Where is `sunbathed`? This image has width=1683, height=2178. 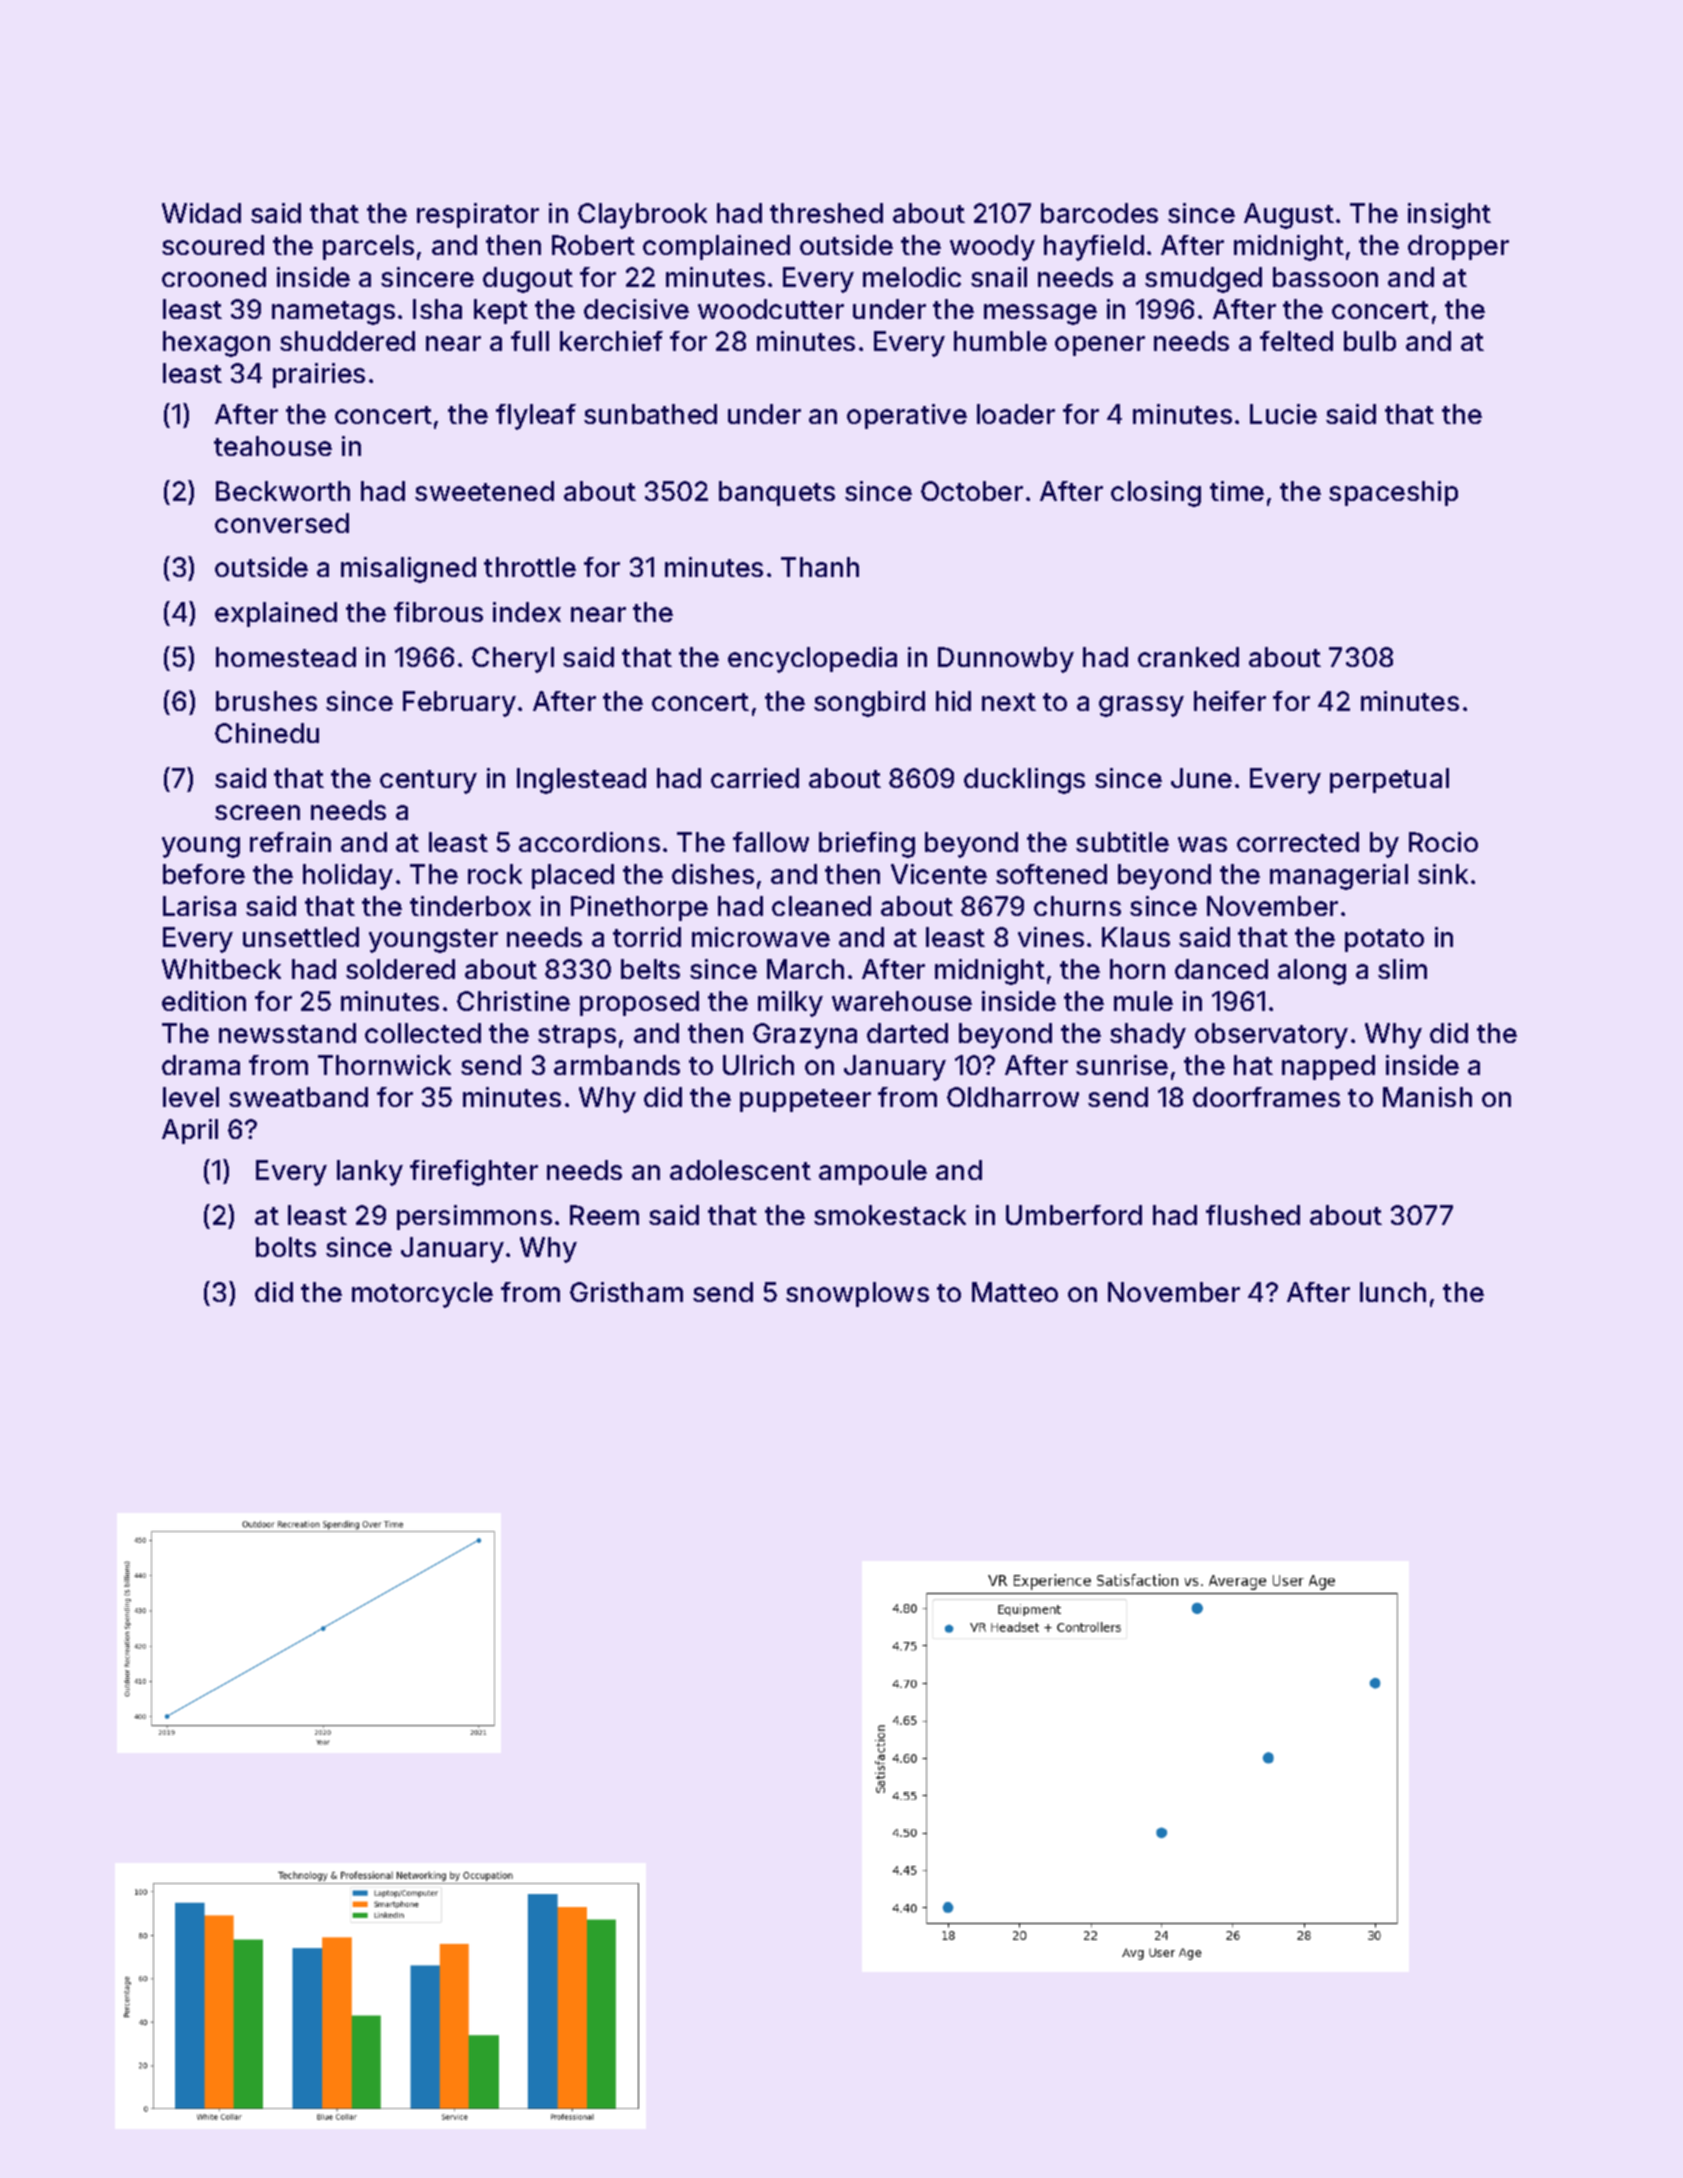 sunbathed is located at coordinates (650, 414).
